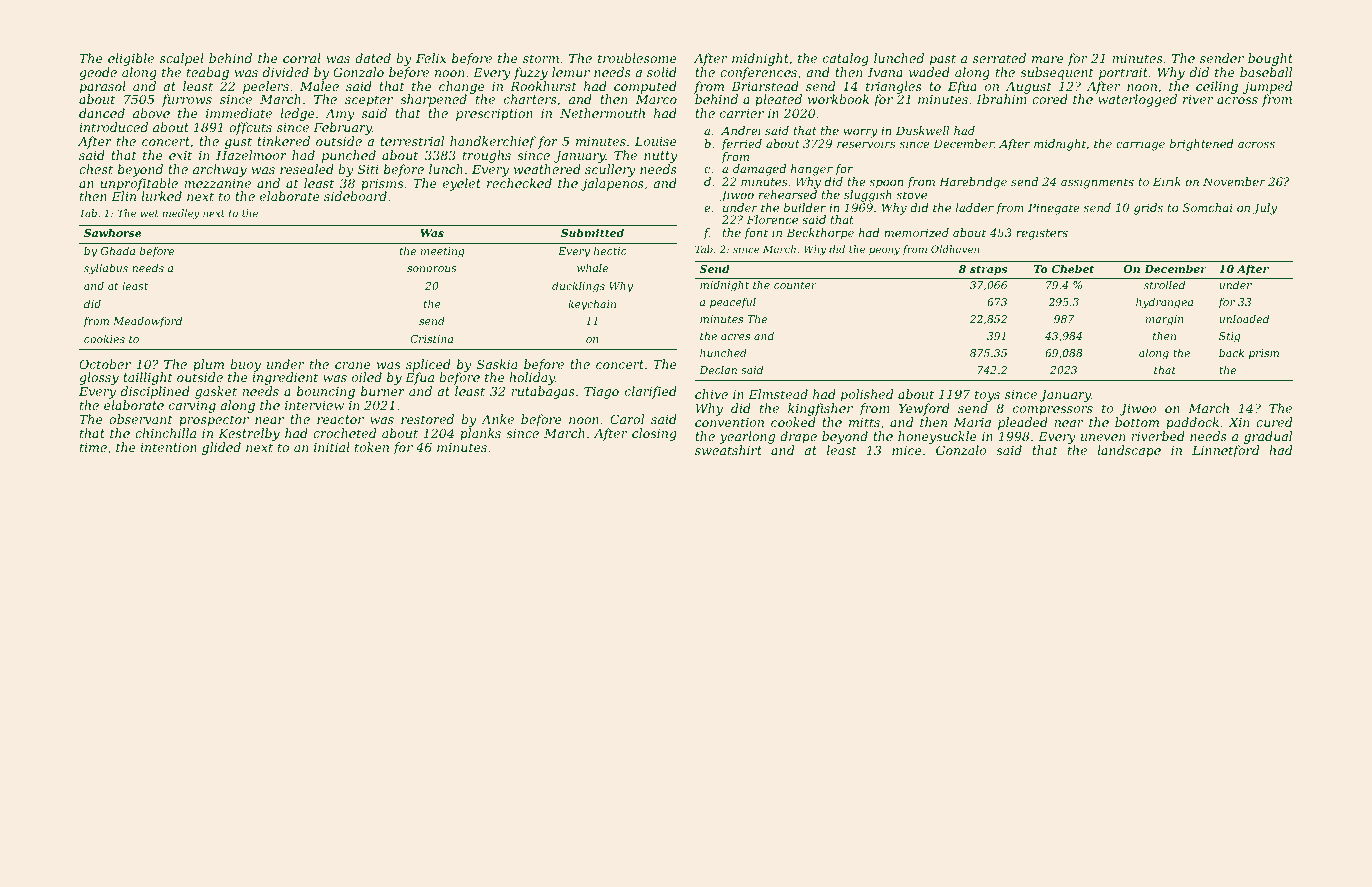  I want to click on Anke, so click(497, 419).
